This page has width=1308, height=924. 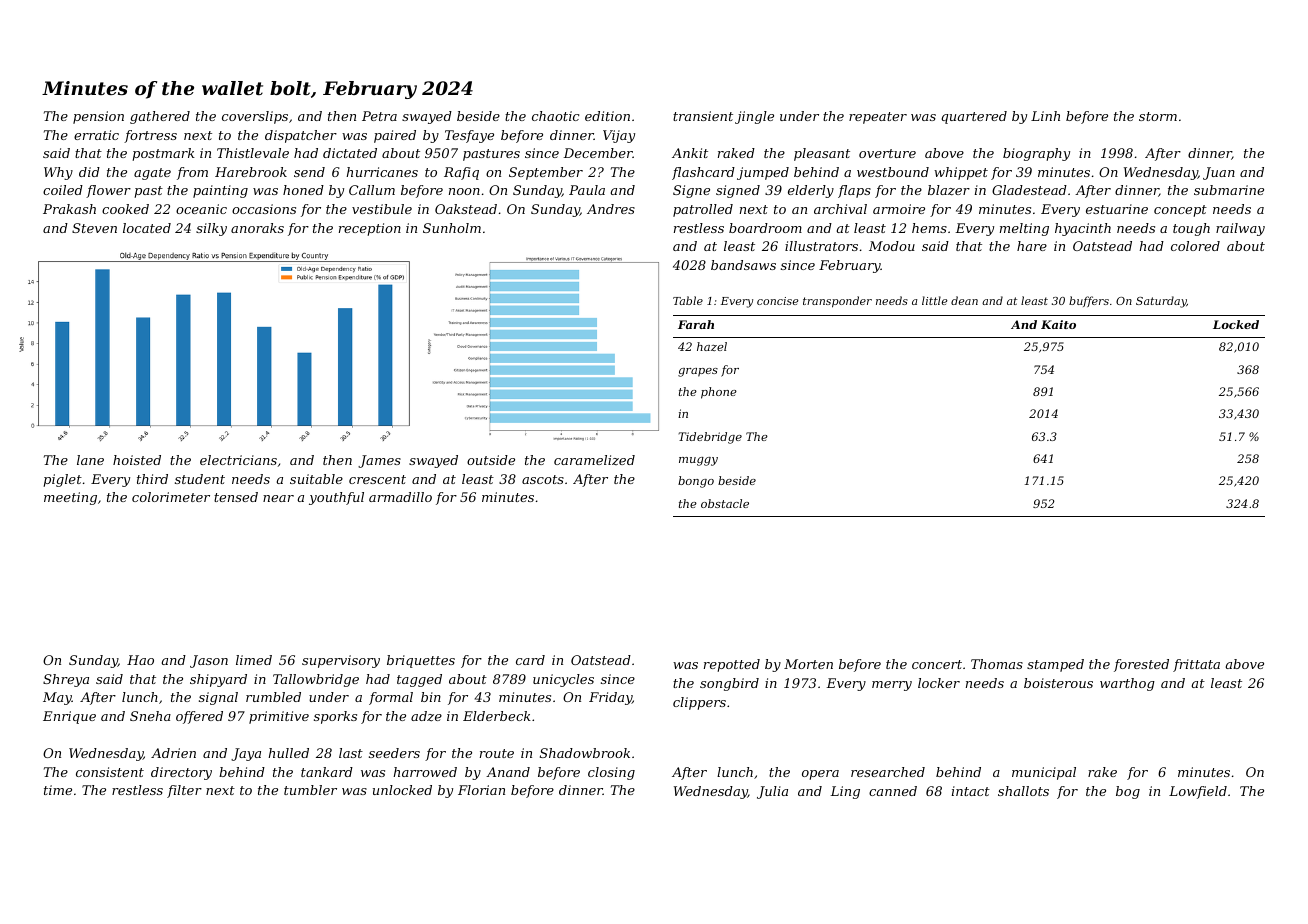 What do you see at coordinates (607, 116) in the page?
I see `edition` at bounding box center [607, 116].
